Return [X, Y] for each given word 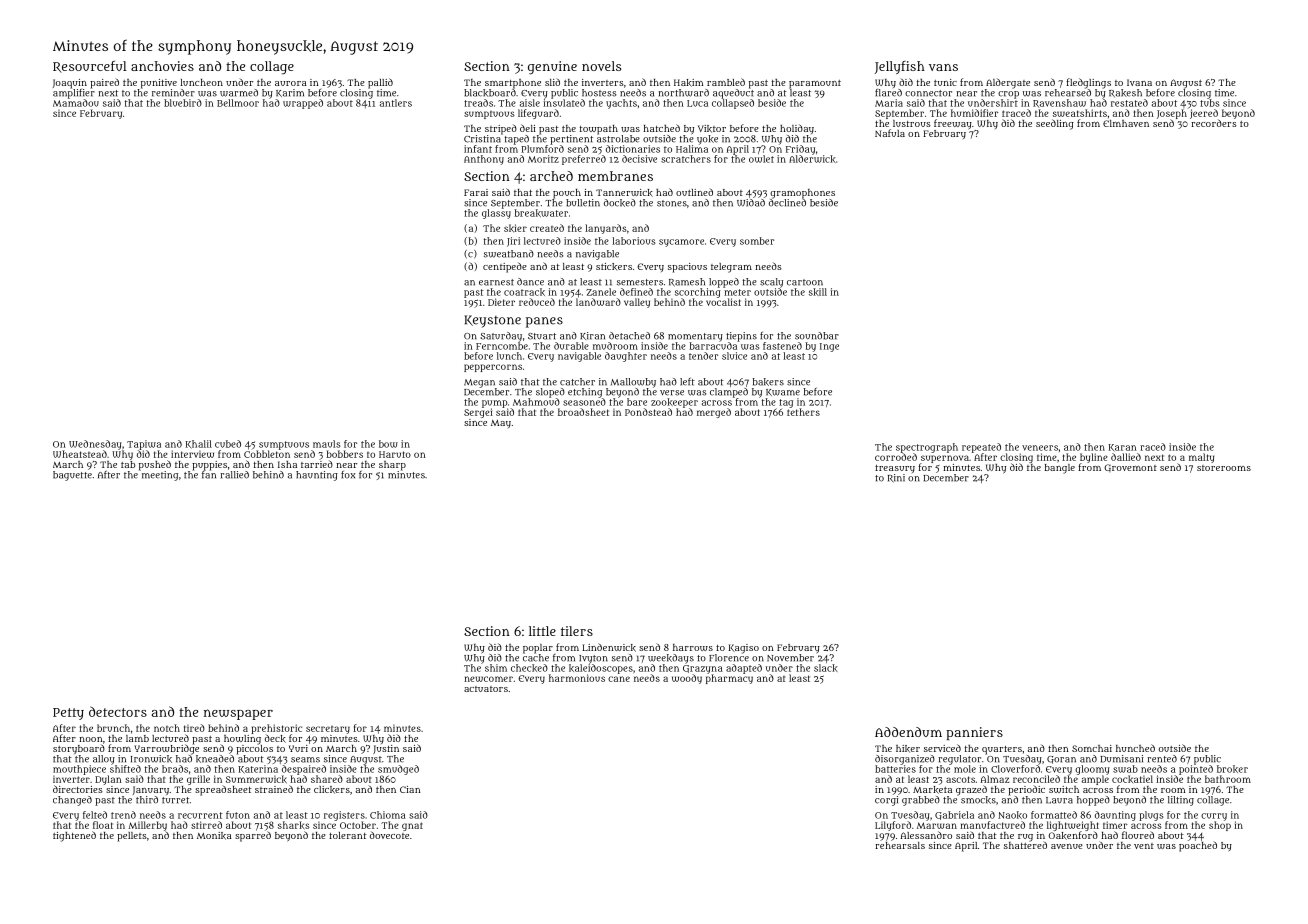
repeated [981, 448]
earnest [496, 282]
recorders [1214, 123]
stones [672, 203]
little [542, 631]
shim [496, 668]
